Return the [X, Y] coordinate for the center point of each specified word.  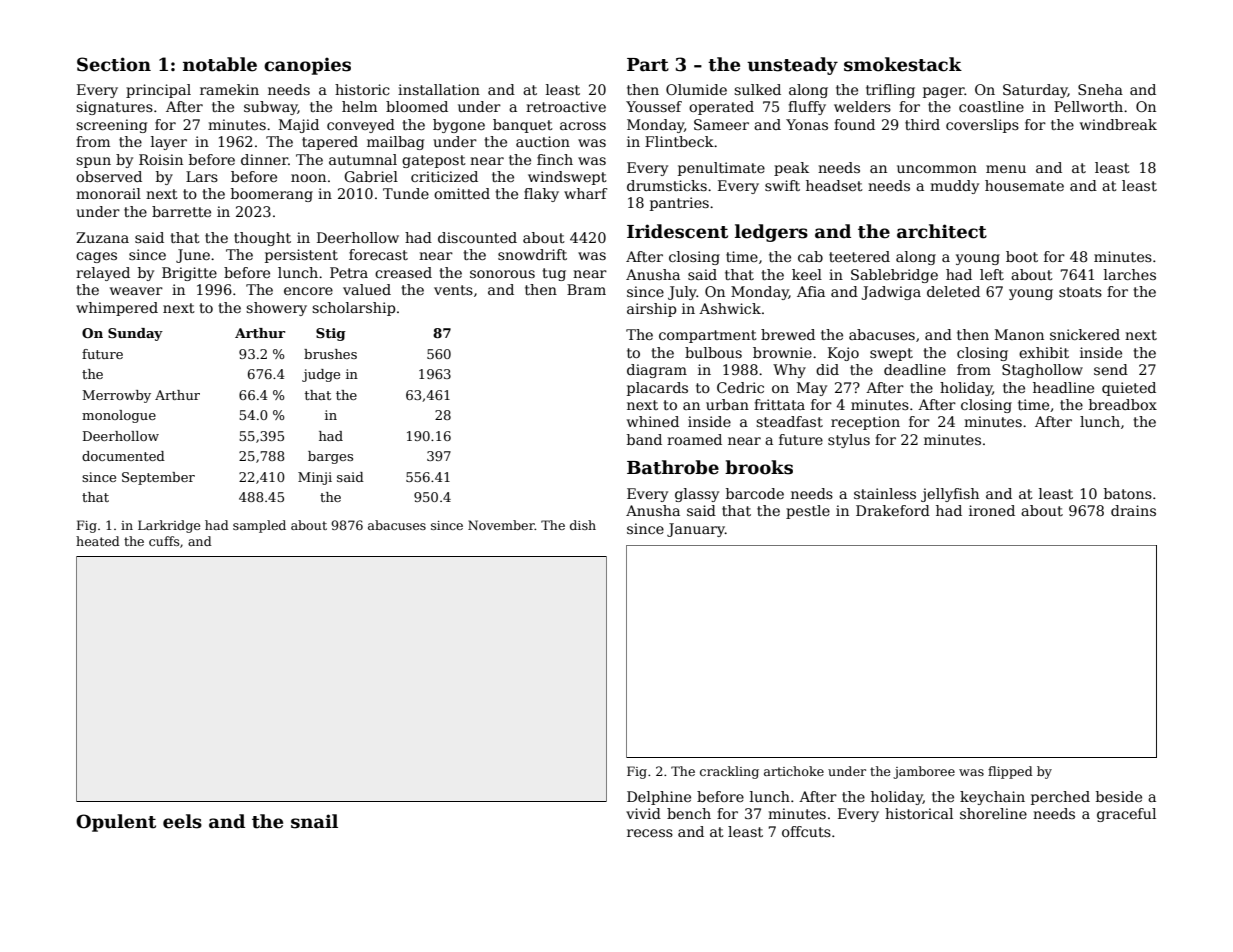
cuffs [164, 541]
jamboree [924, 772]
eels [182, 821]
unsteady [792, 66]
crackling [729, 772]
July [682, 293]
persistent [301, 256]
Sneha [1100, 89]
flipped [1010, 772]
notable [220, 64]
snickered [1085, 334]
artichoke [794, 771]
